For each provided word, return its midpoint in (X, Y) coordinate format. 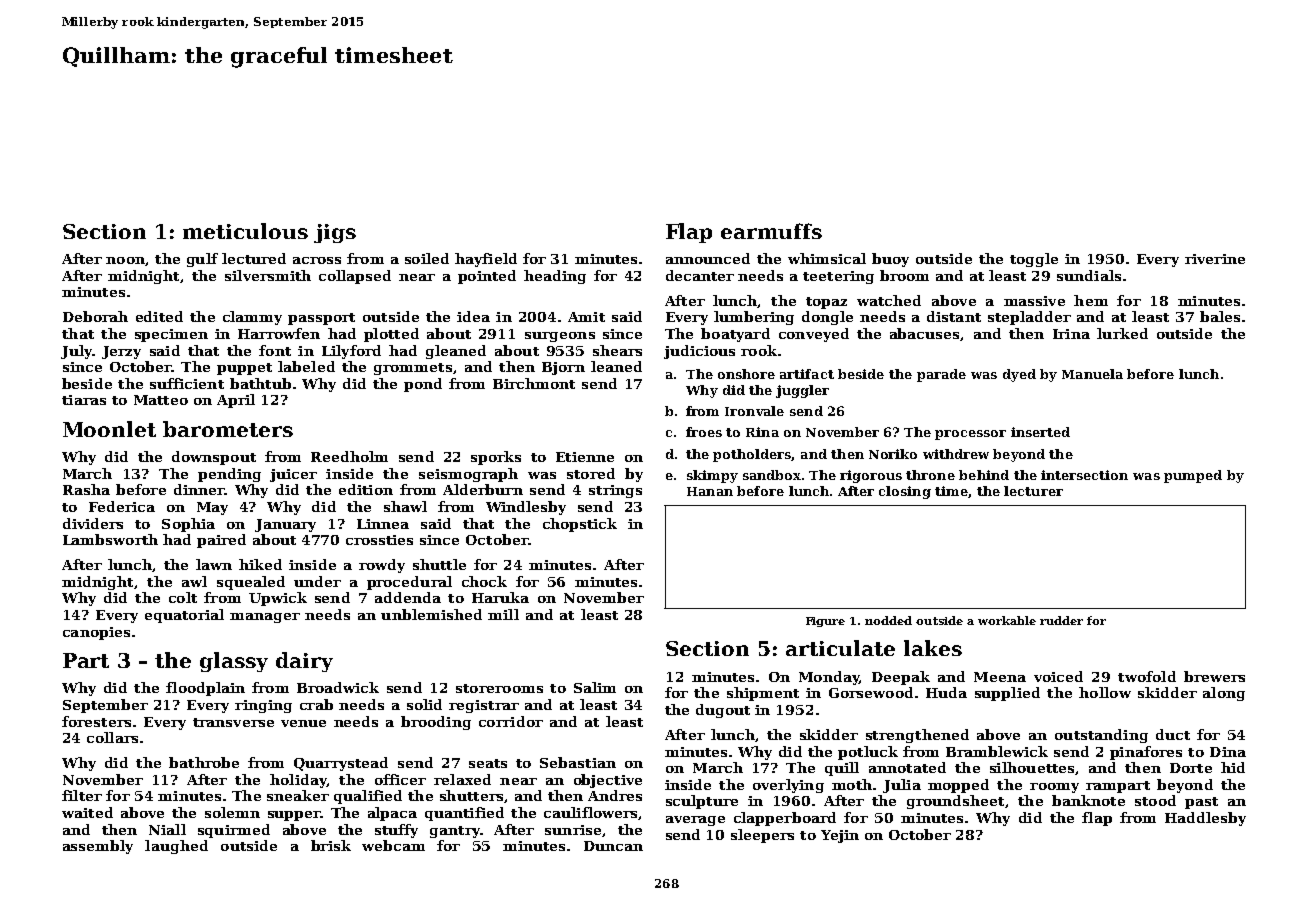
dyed (1019, 375)
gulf (202, 260)
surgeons (560, 337)
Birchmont (534, 383)
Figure (825, 622)
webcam (393, 845)
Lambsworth (110, 539)
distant (954, 316)
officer (400, 779)
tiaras (84, 400)
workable (1007, 620)
